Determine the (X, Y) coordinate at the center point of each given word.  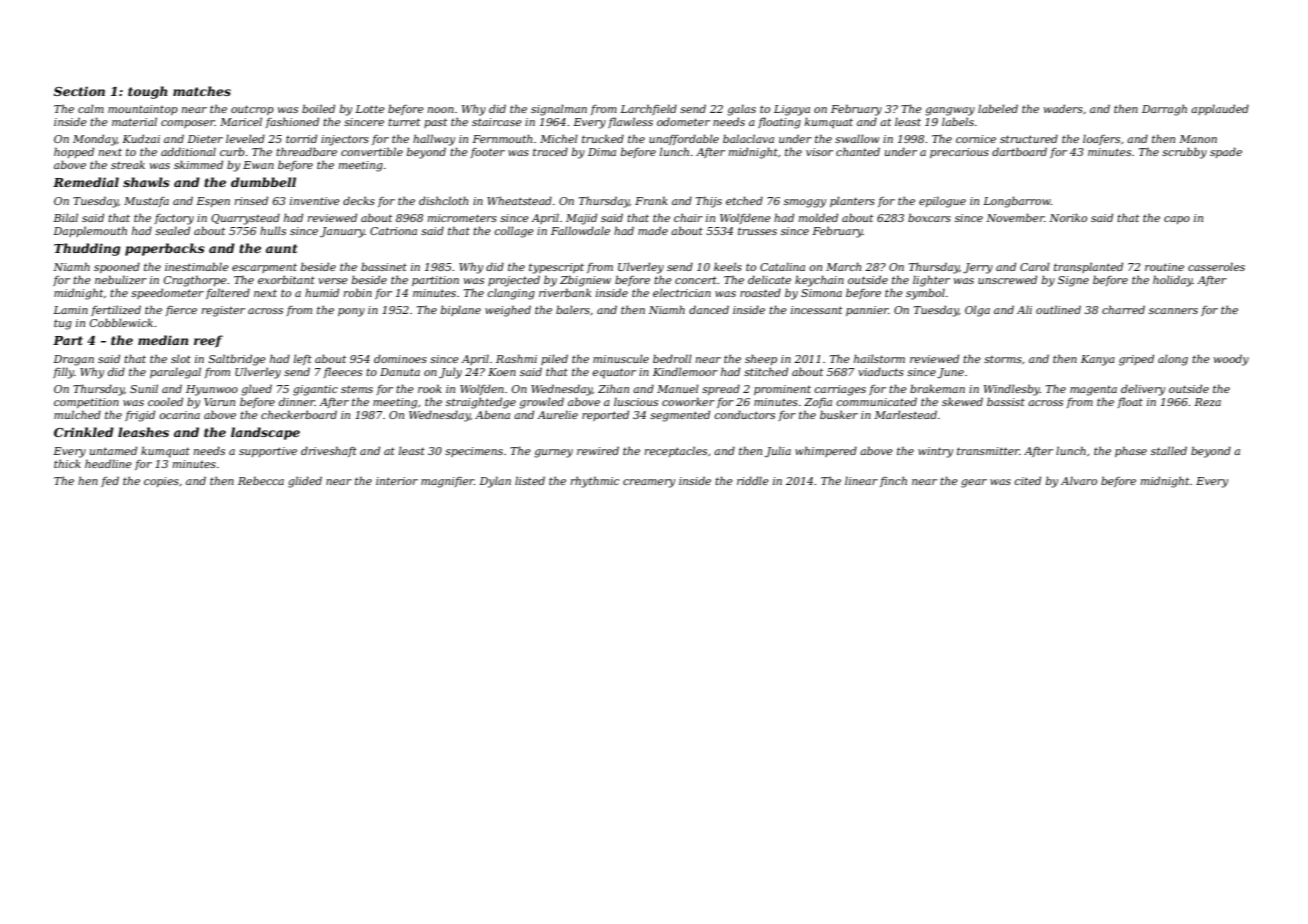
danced (709, 309)
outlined (1058, 309)
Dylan (495, 482)
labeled (998, 108)
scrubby (1184, 153)
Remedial (86, 182)
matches (202, 91)
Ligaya (792, 110)
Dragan (73, 360)
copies (161, 482)
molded (818, 217)
